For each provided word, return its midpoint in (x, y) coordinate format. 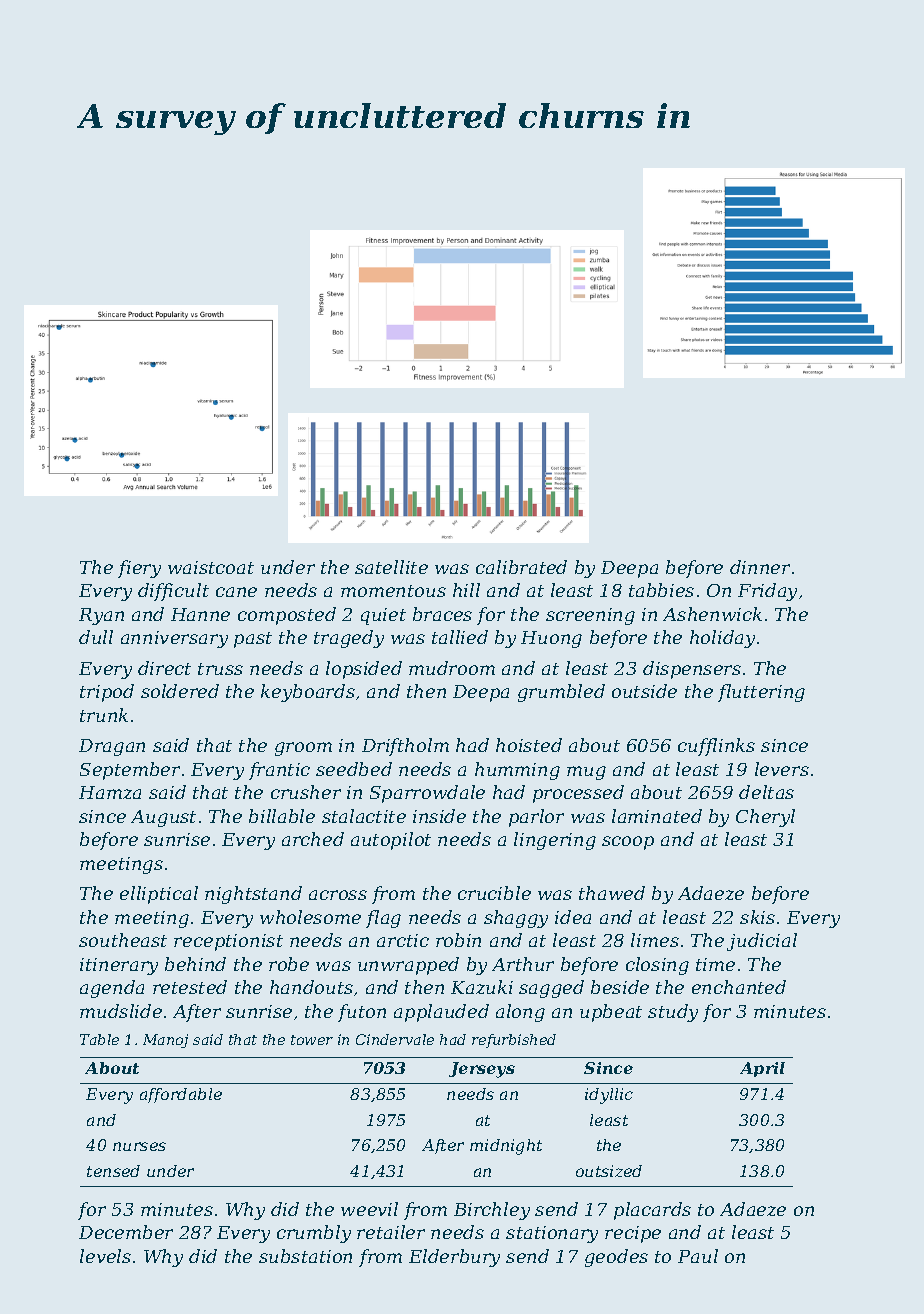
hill (466, 590)
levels (105, 1256)
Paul (698, 1256)
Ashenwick (712, 614)
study (673, 1013)
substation (305, 1256)
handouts (311, 987)
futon (362, 1013)
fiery (139, 569)
